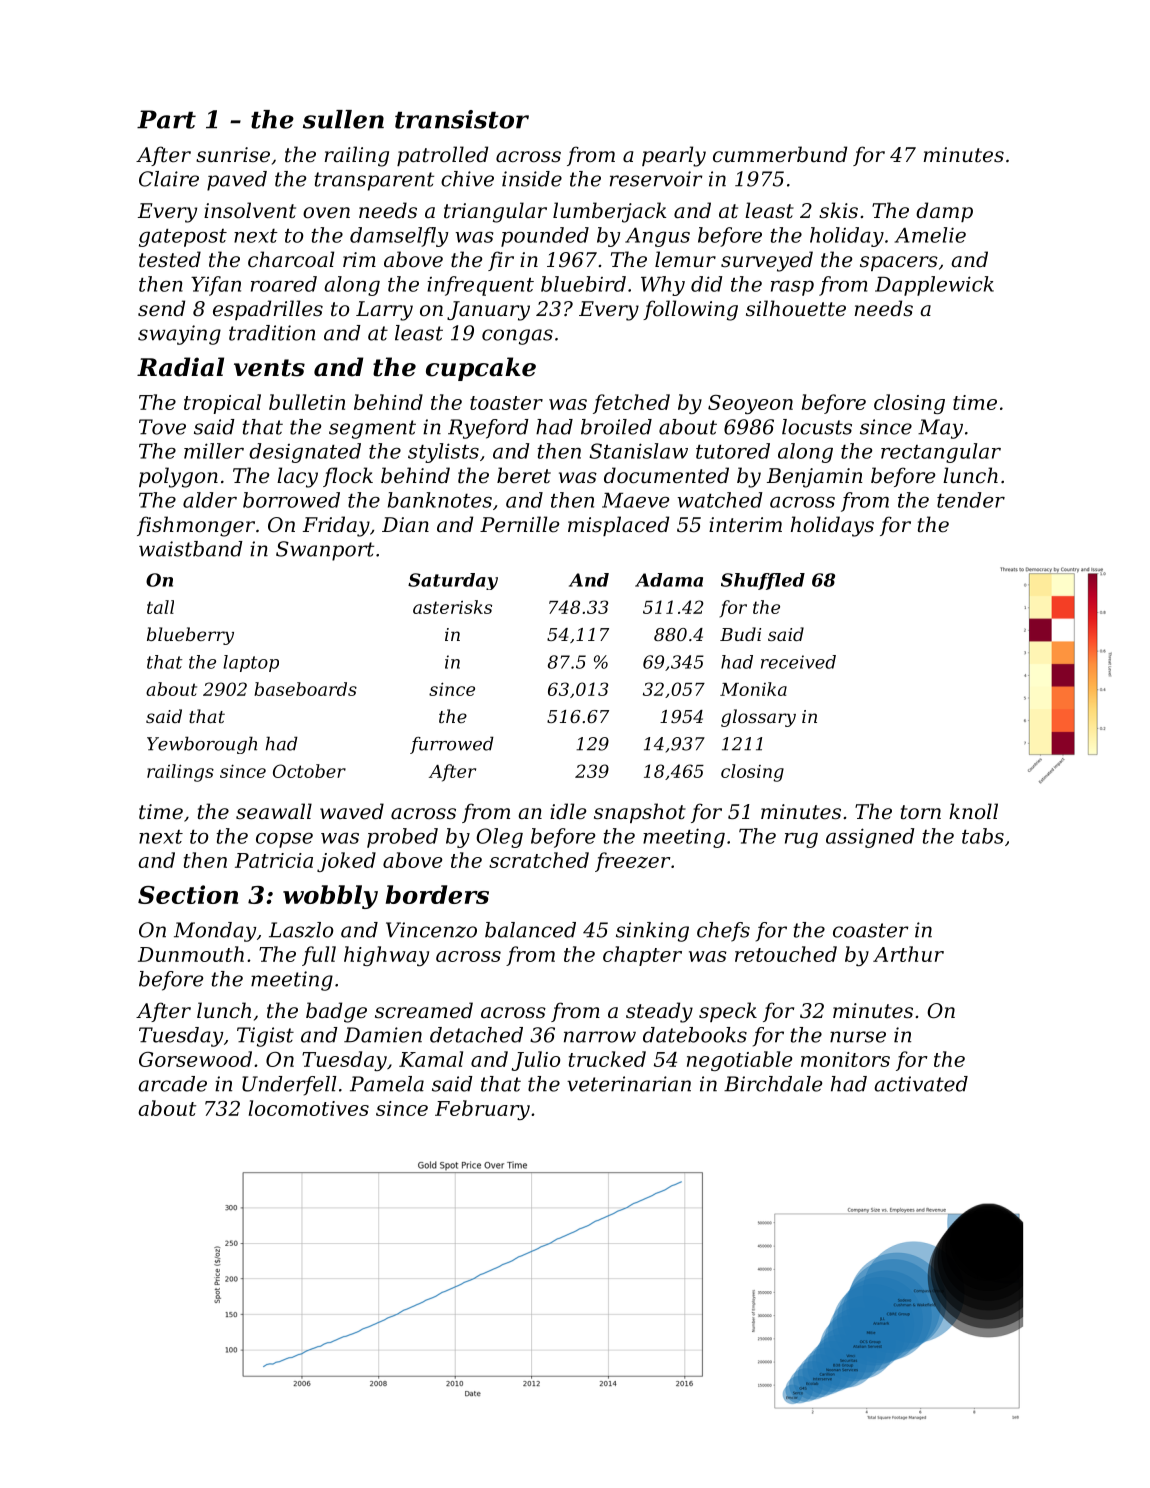  I want to click on fir, so click(501, 261).
